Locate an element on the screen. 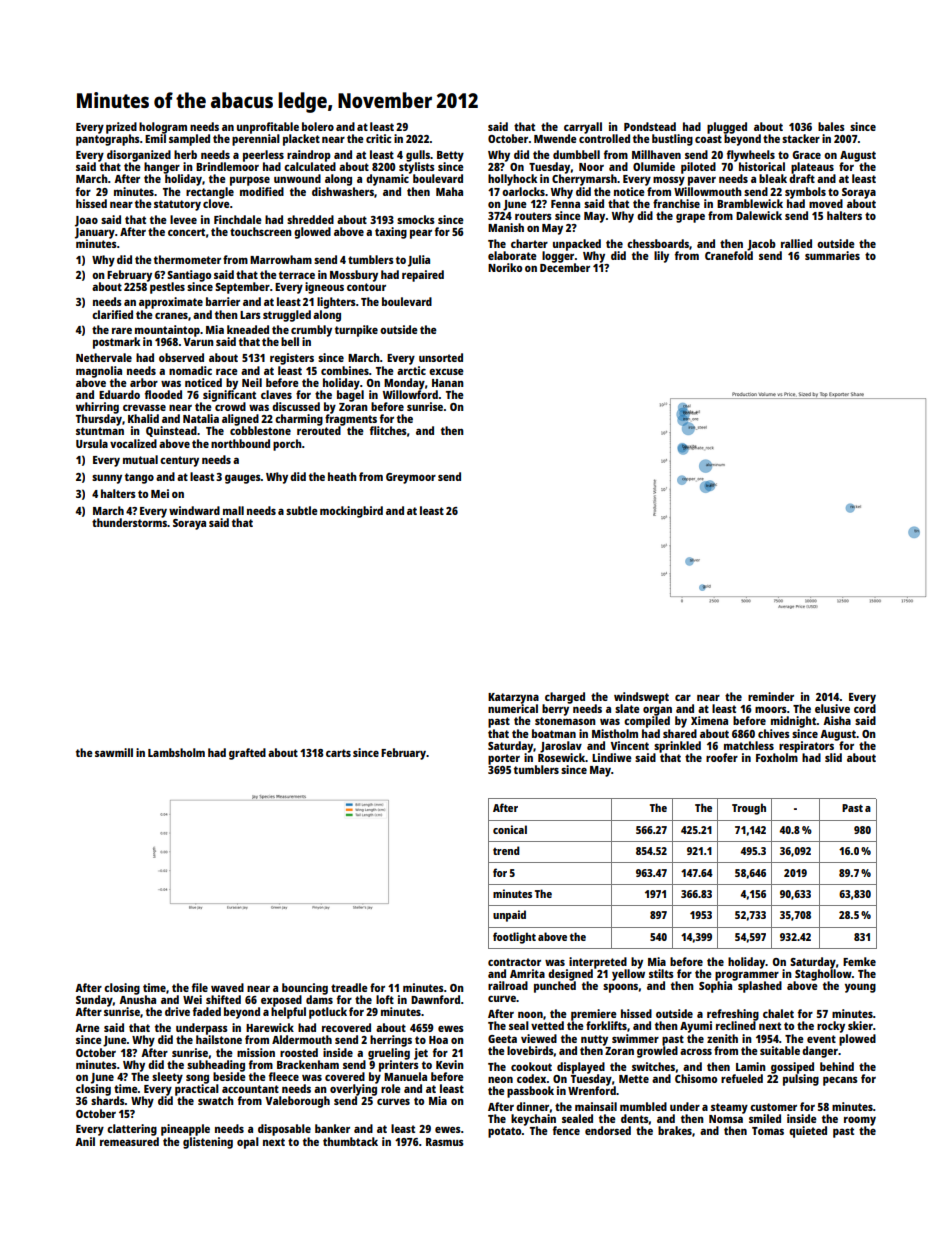  unprofitable is located at coordinates (268, 128).
